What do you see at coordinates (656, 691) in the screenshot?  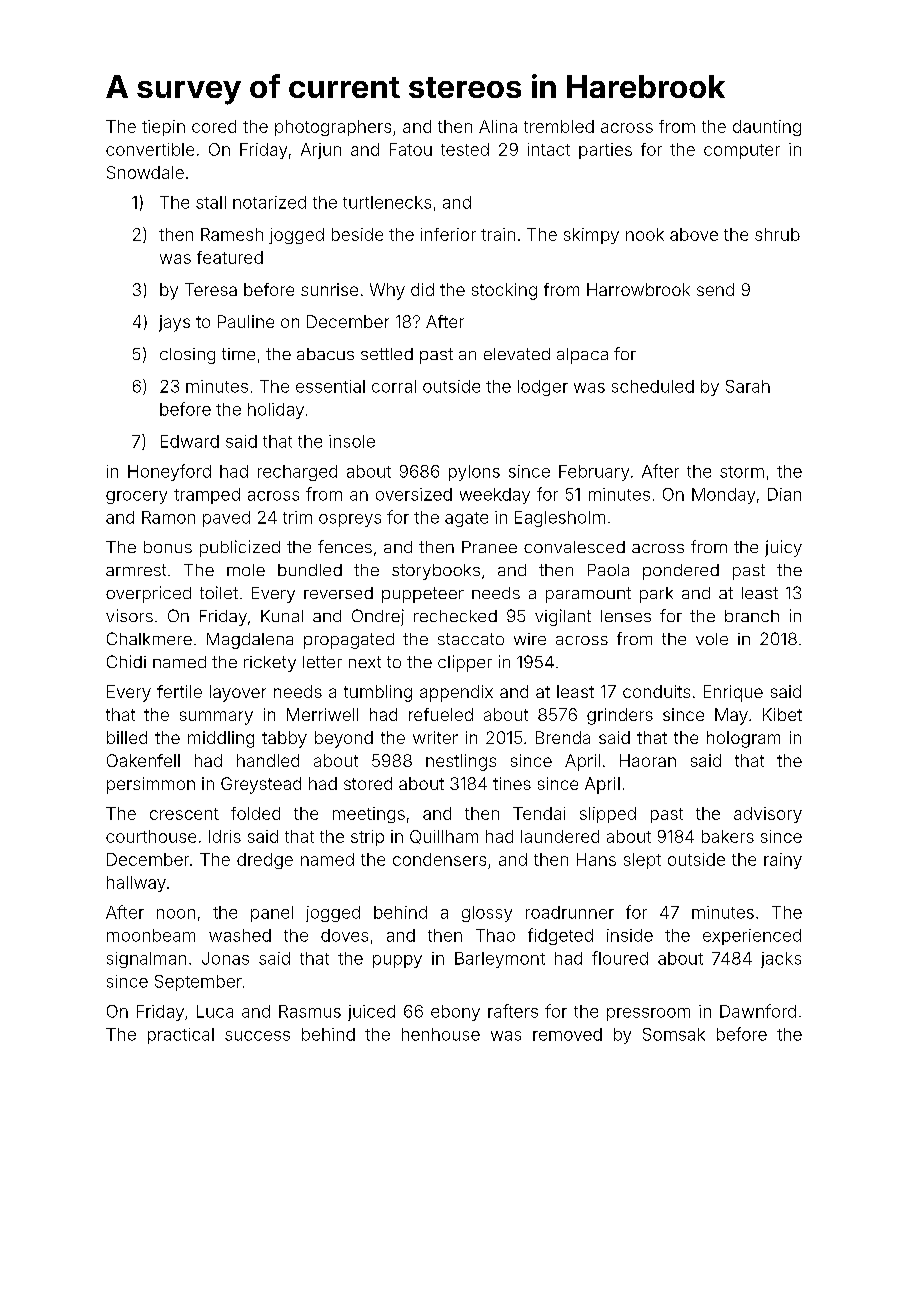 I see `conduits` at bounding box center [656, 691].
